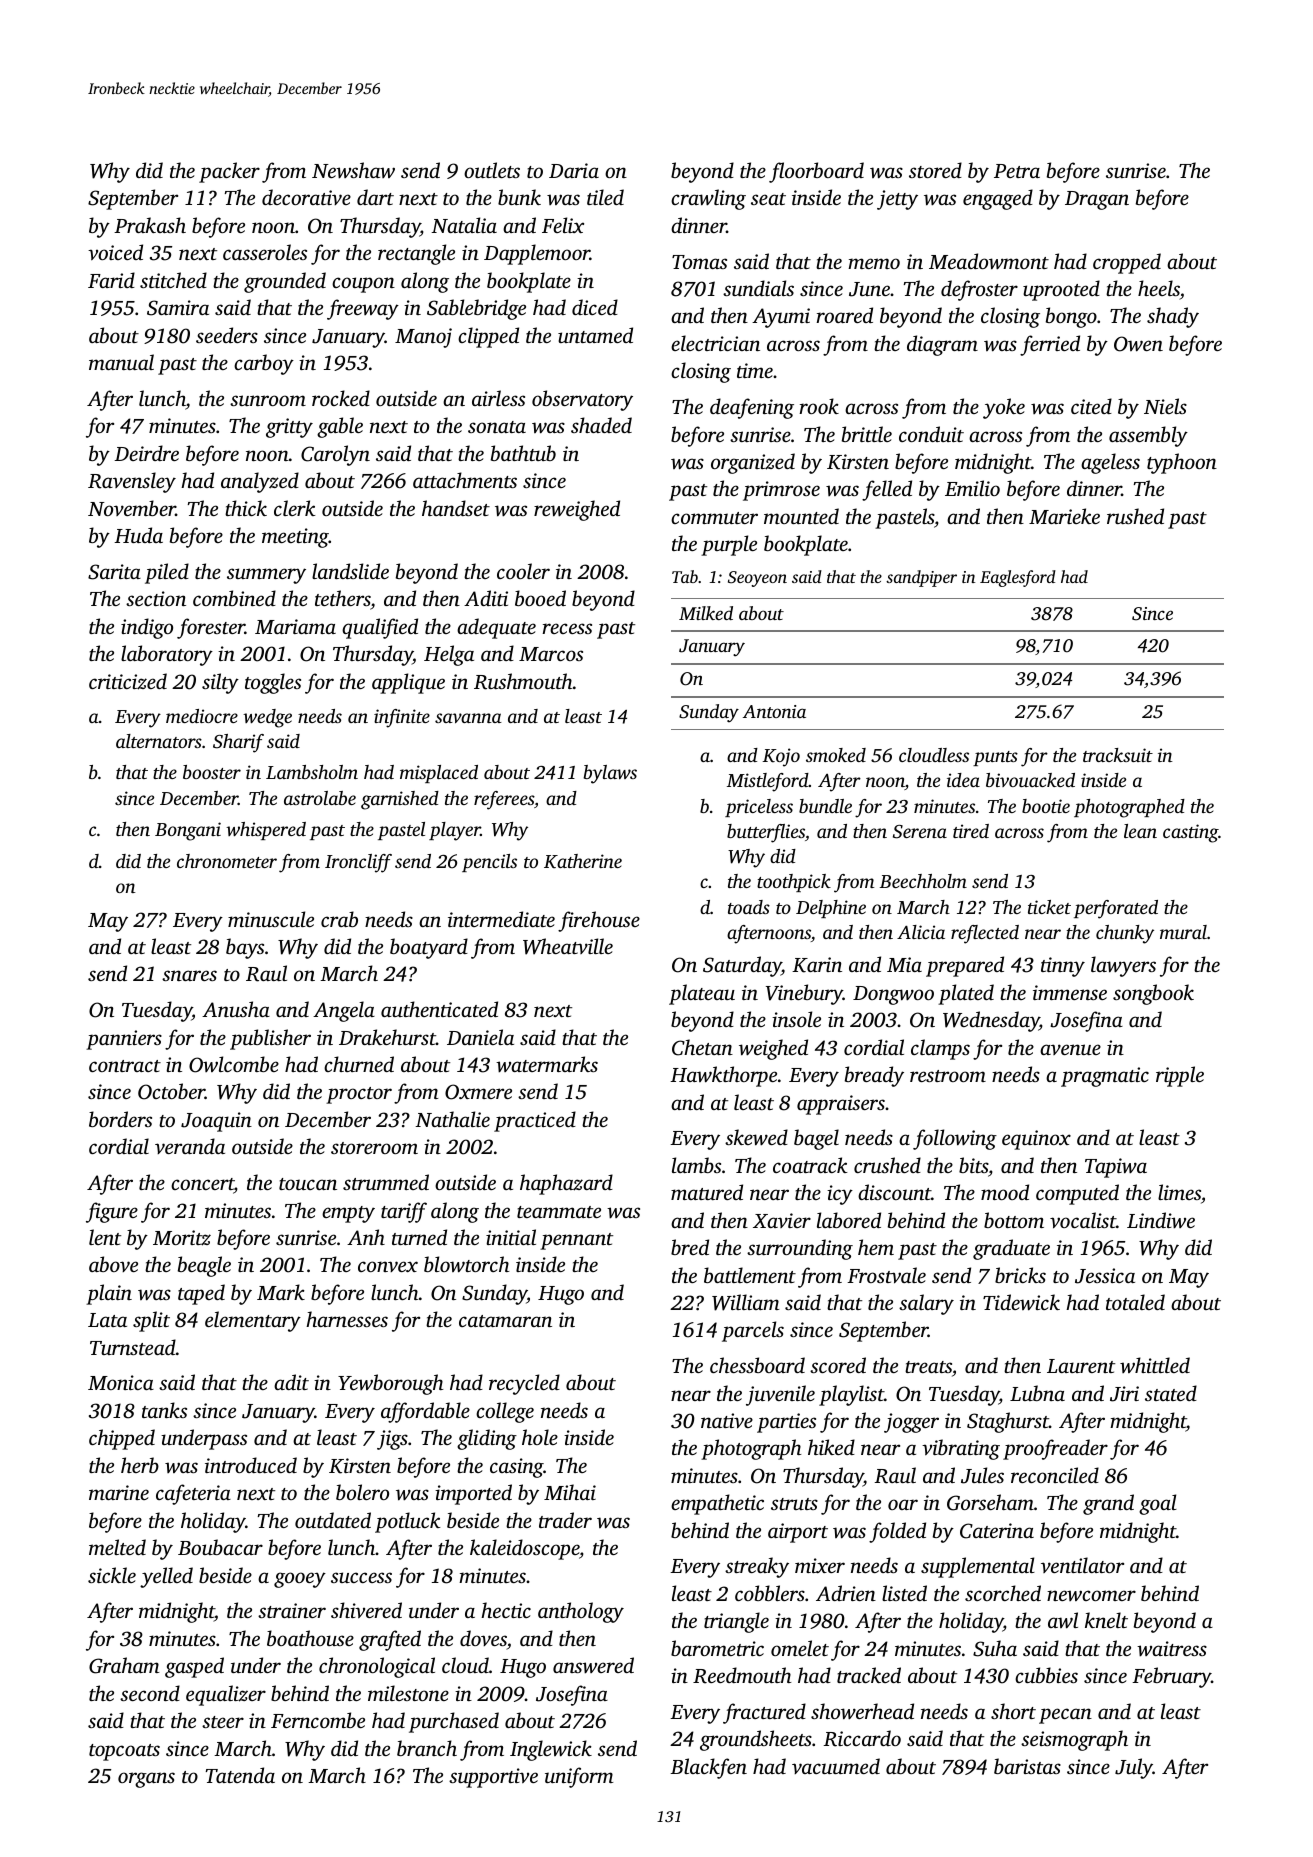 This screenshot has width=1313, height=1857. Describe the element at coordinates (574, 170) in the screenshot. I see `Daria` at that location.
